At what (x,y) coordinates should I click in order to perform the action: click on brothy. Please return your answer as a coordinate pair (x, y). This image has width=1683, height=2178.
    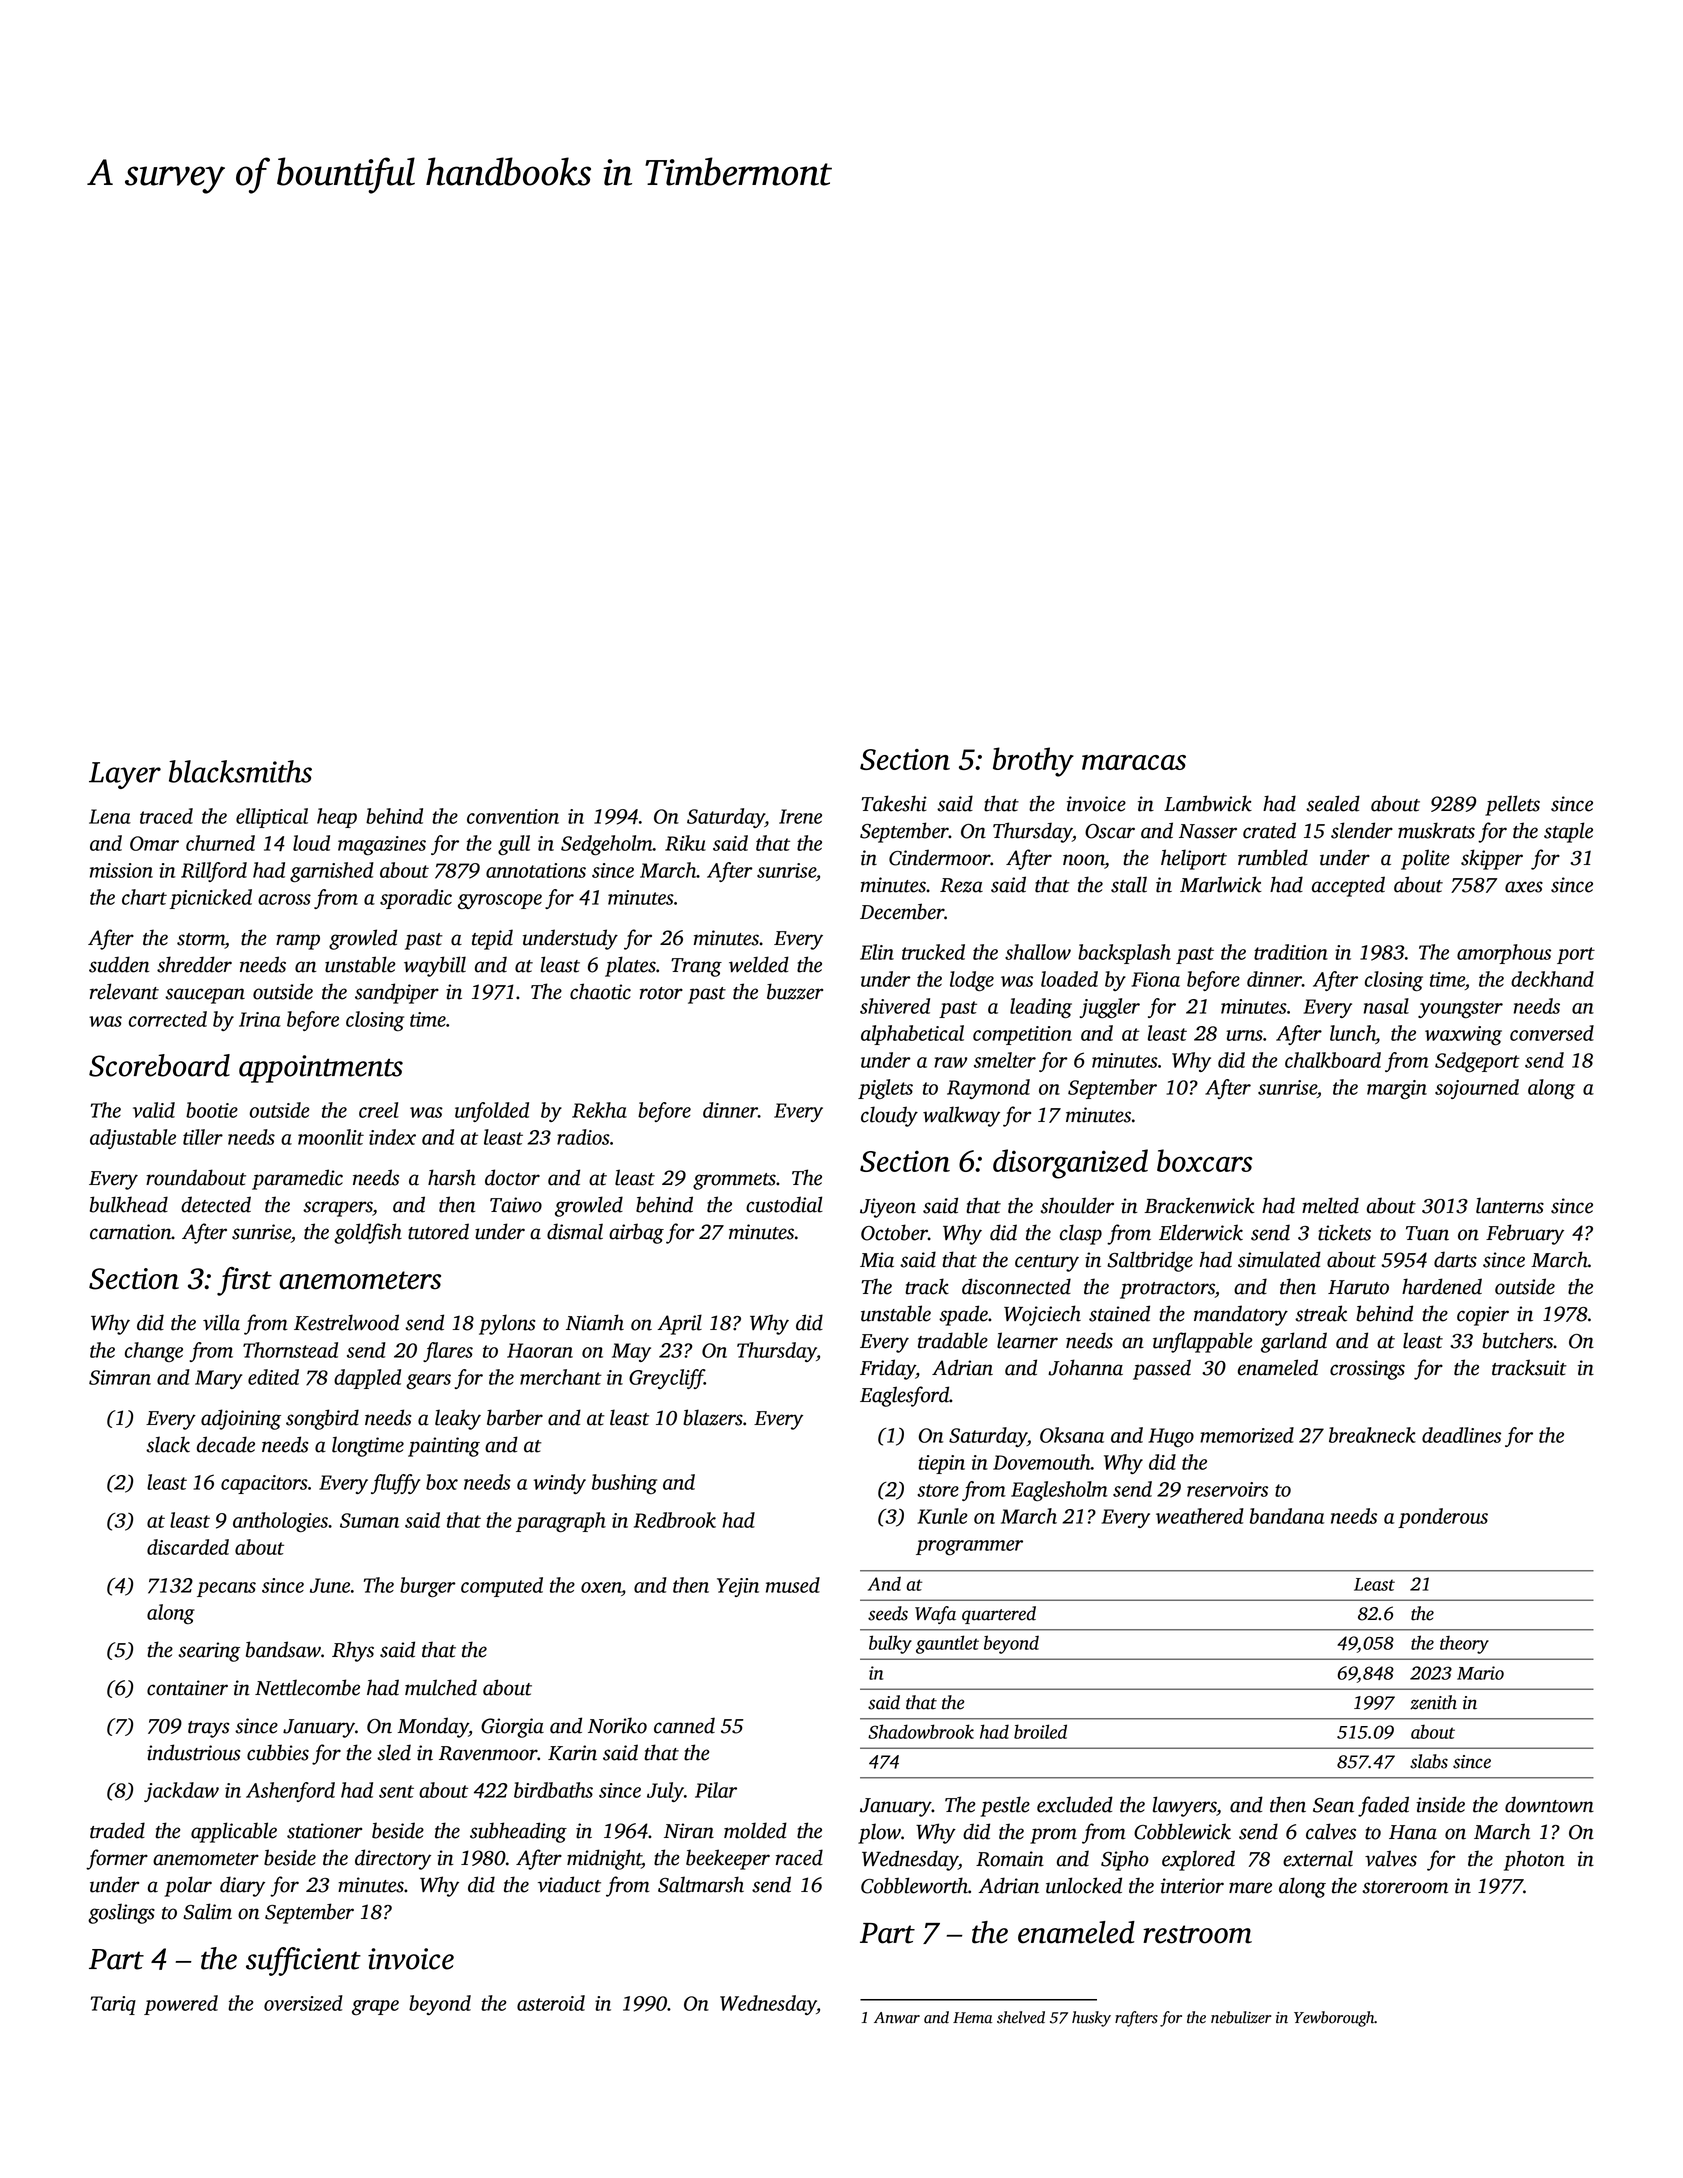
    Looking at the image, I should click on (1033, 762).
